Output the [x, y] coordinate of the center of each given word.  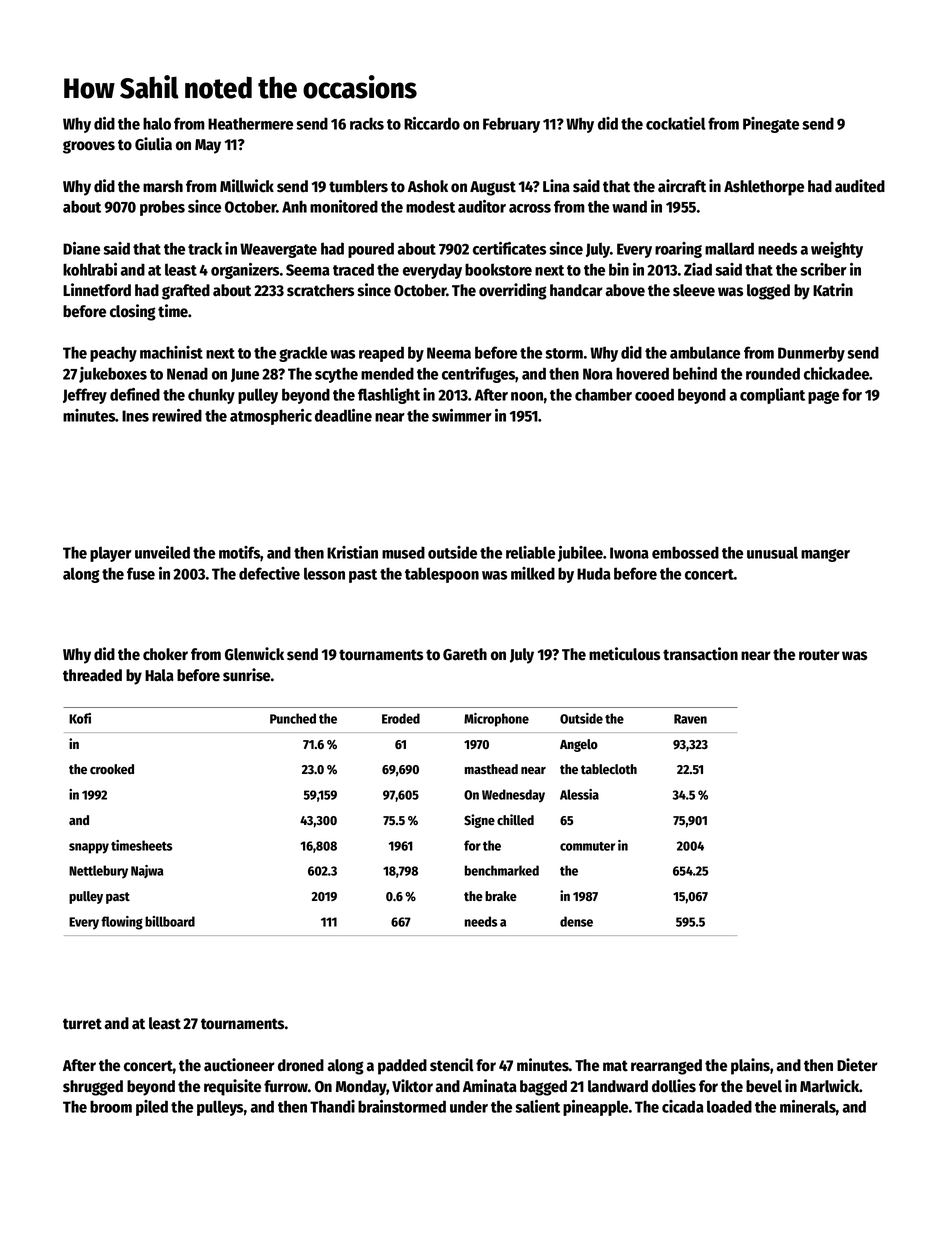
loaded [729, 1106]
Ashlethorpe [764, 188]
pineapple [595, 1108]
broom [111, 1106]
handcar [576, 290]
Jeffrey [85, 396]
